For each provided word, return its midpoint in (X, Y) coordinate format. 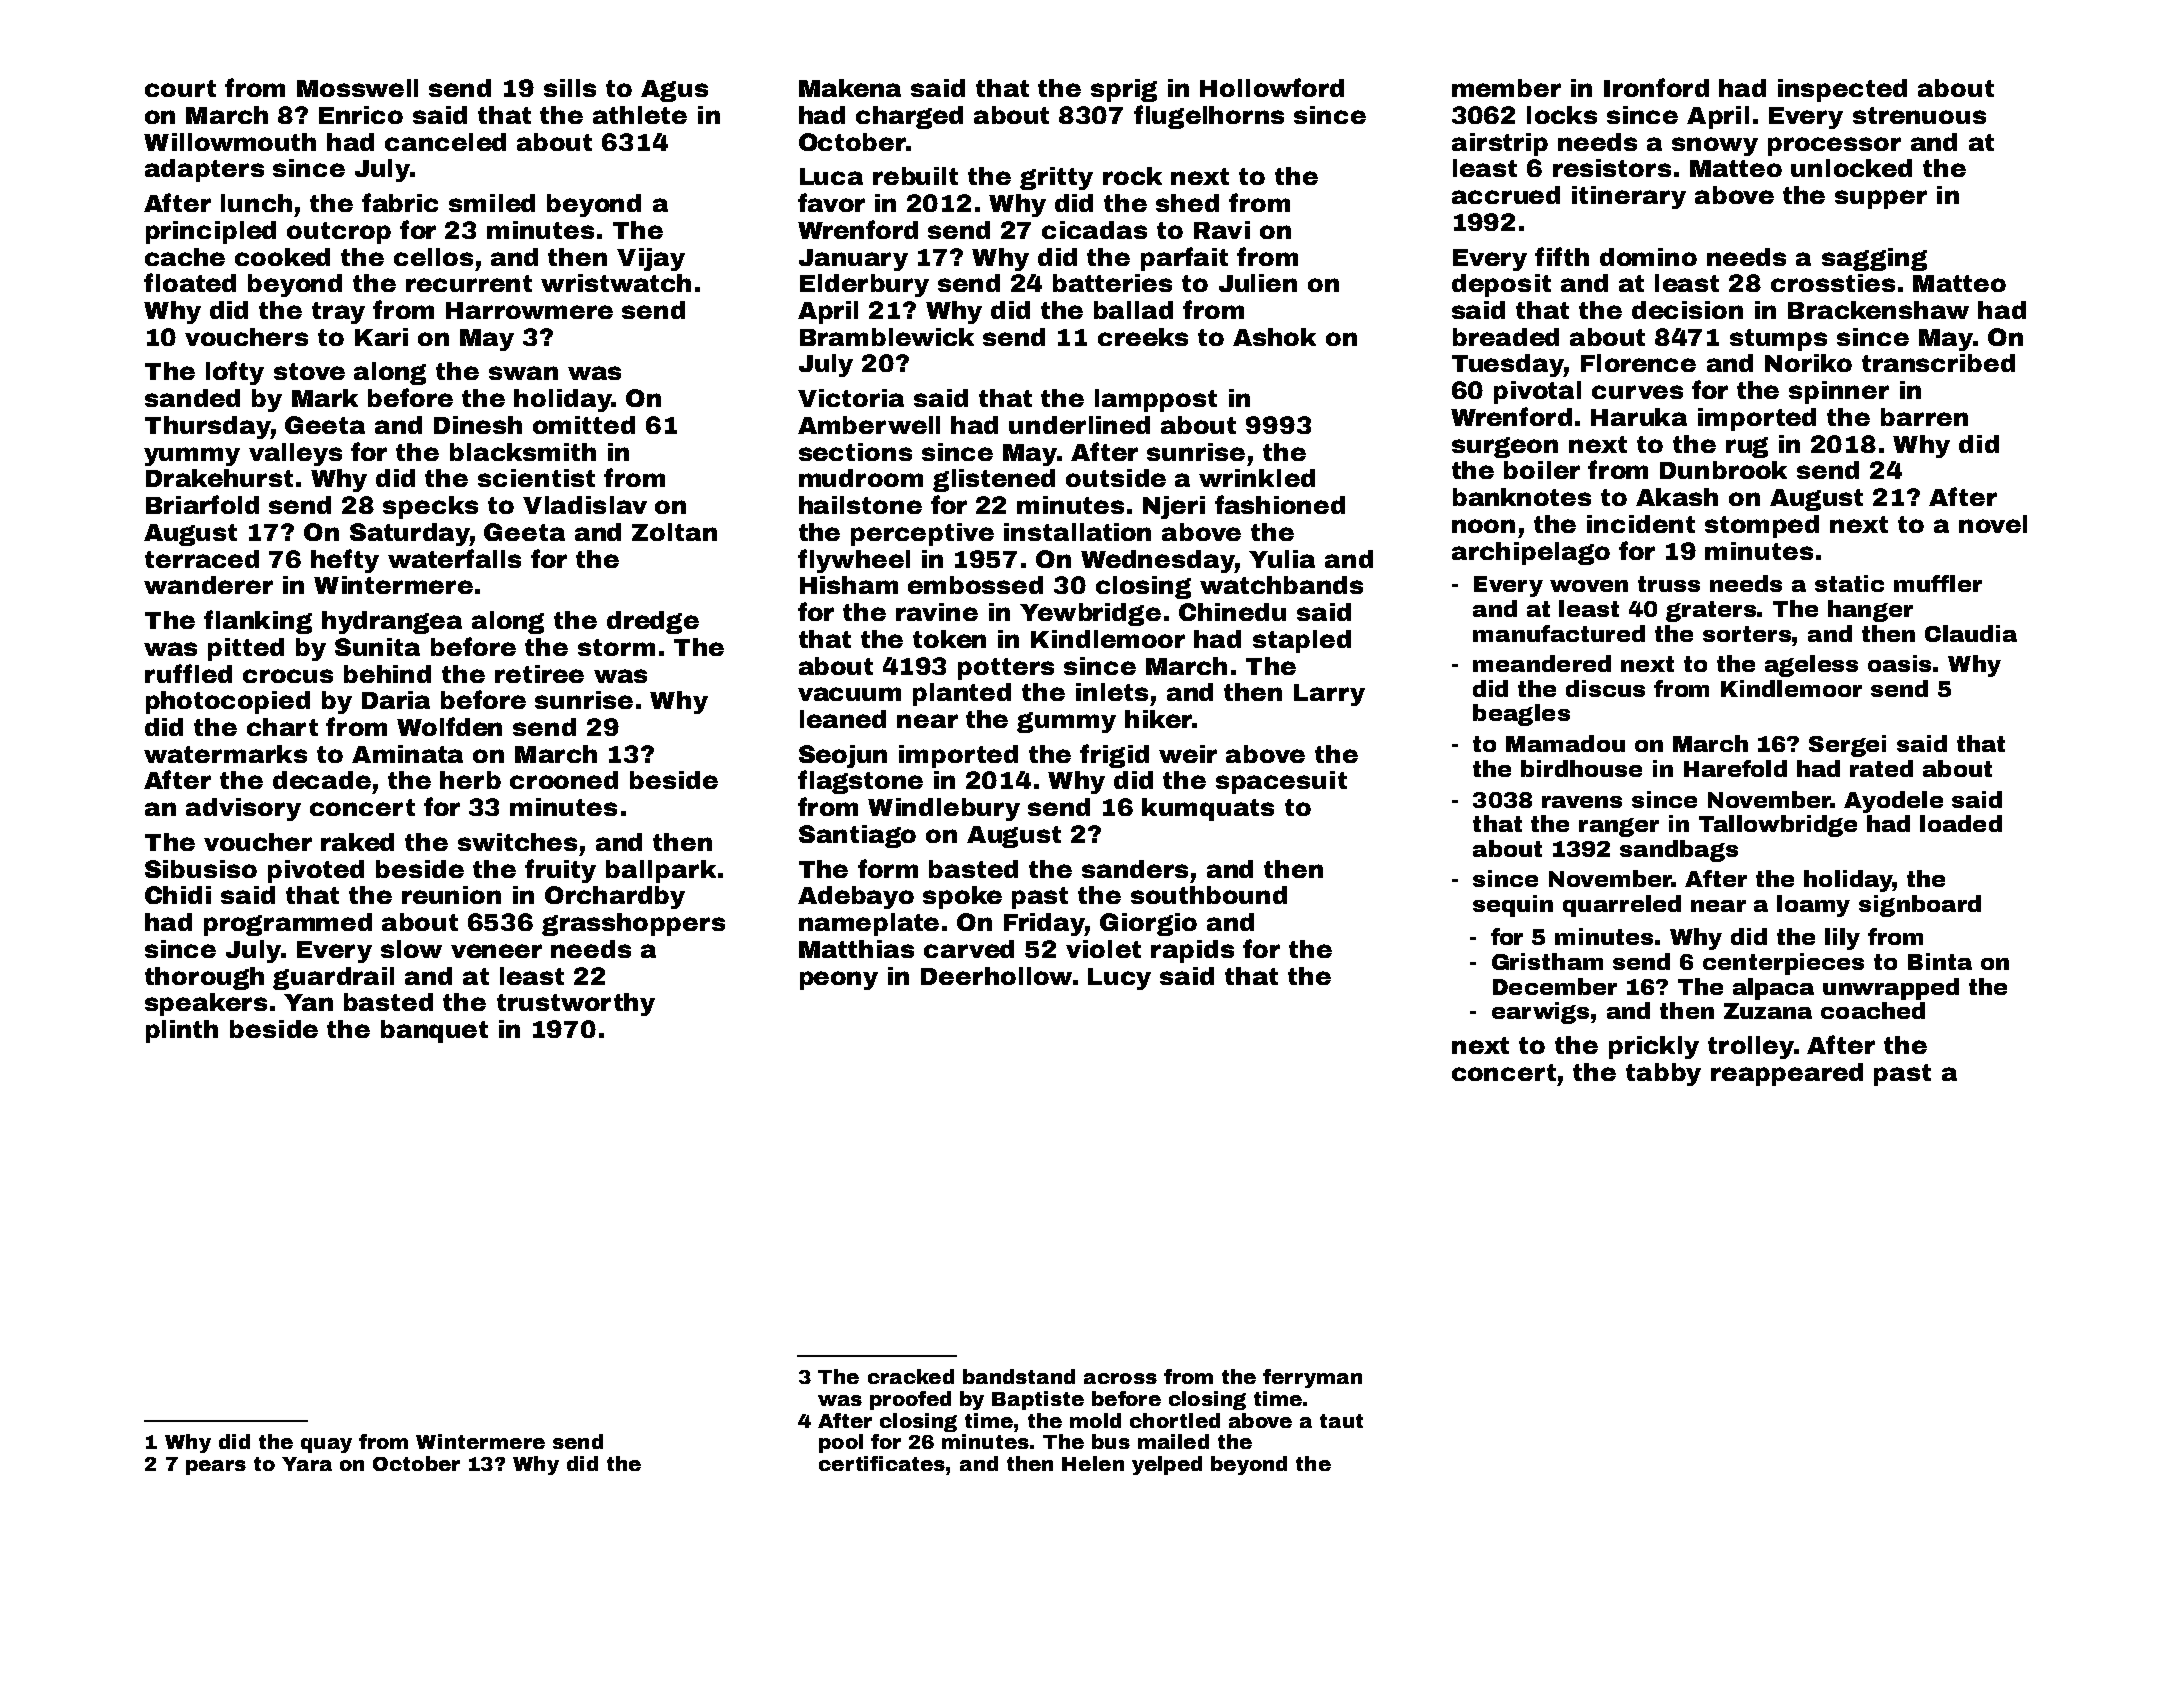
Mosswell (357, 88)
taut (1341, 1421)
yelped (1167, 1465)
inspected (1842, 90)
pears (216, 1467)
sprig (1124, 90)
